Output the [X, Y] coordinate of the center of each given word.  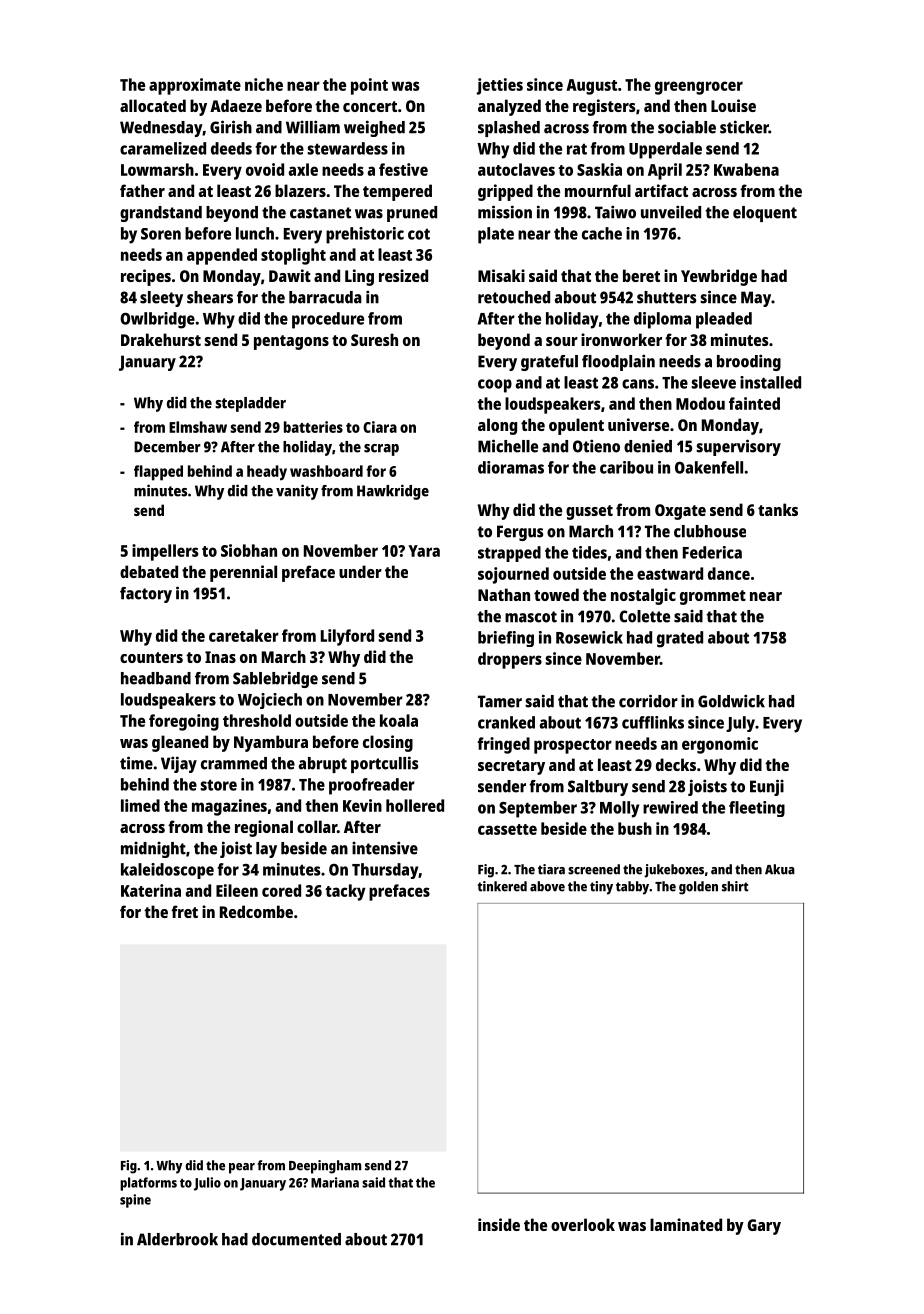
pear [242, 1168]
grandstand [161, 214]
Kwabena [746, 169]
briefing [506, 639]
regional [264, 828]
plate [496, 235]
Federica [712, 552]
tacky [345, 892]
